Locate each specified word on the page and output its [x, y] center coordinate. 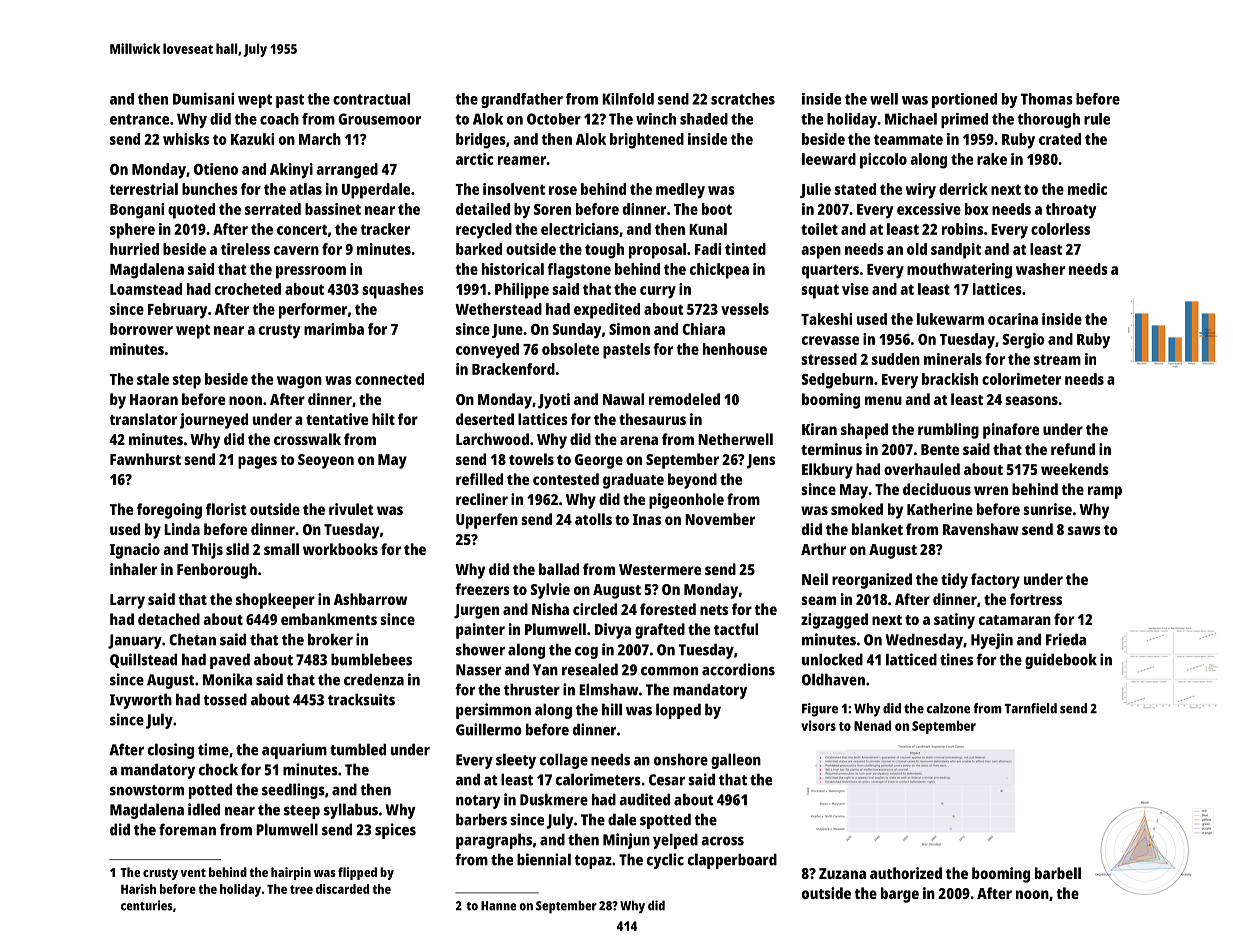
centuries [147, 905]
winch [656, 119]
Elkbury [827, 471]
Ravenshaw [981, 529]
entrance [139, 119]
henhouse [735, 349]
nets [714, 610]
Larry [127, 601]
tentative [337, 419]
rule [1097, 119]
